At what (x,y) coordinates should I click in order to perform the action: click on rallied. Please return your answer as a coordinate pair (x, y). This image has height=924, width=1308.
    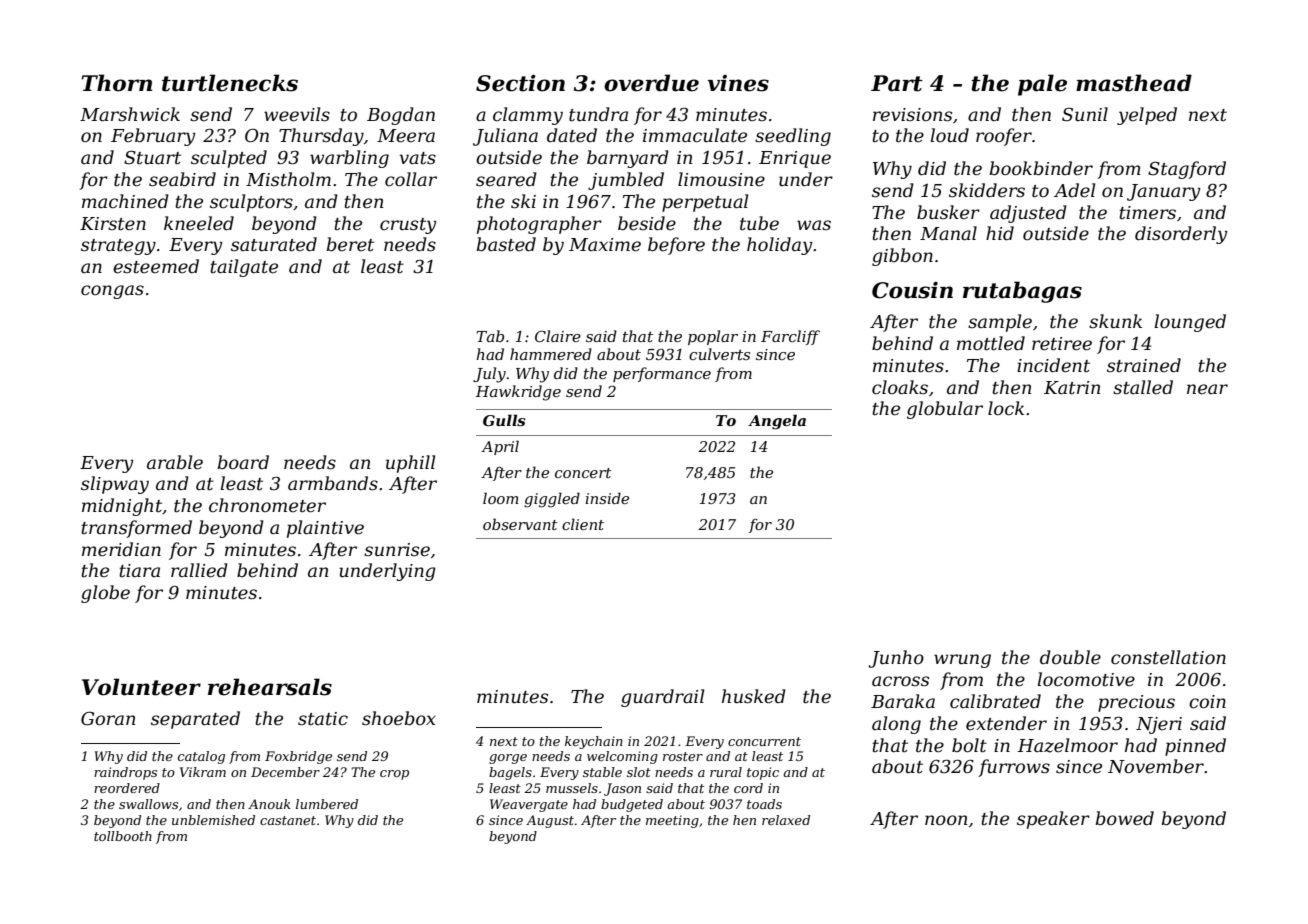
    Looking at the image, I should click on (199, 570).
